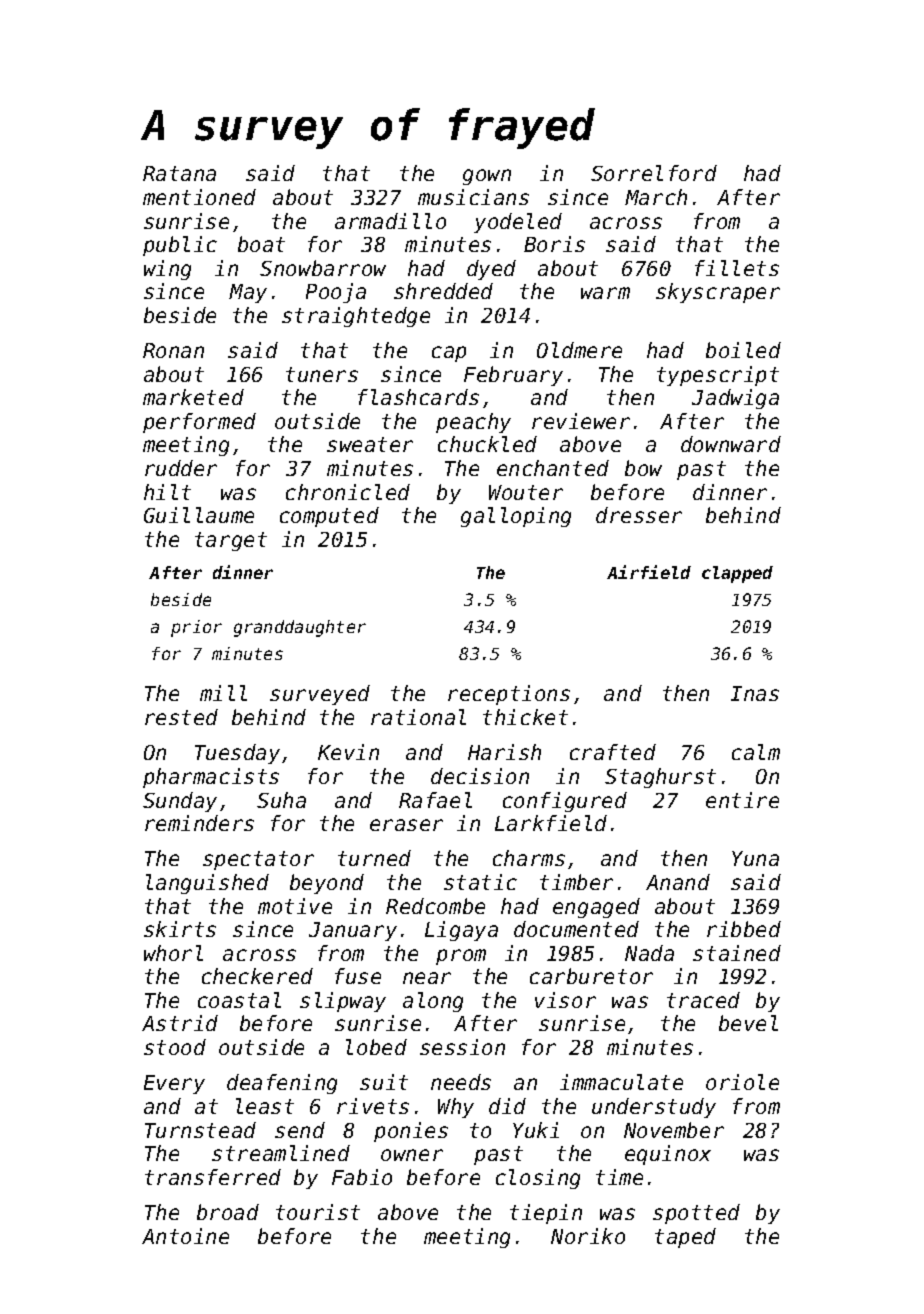  What do you see at coordinates (654, 173) in the document?
I see `Sorrelford` at bounding box center [654, 173].
